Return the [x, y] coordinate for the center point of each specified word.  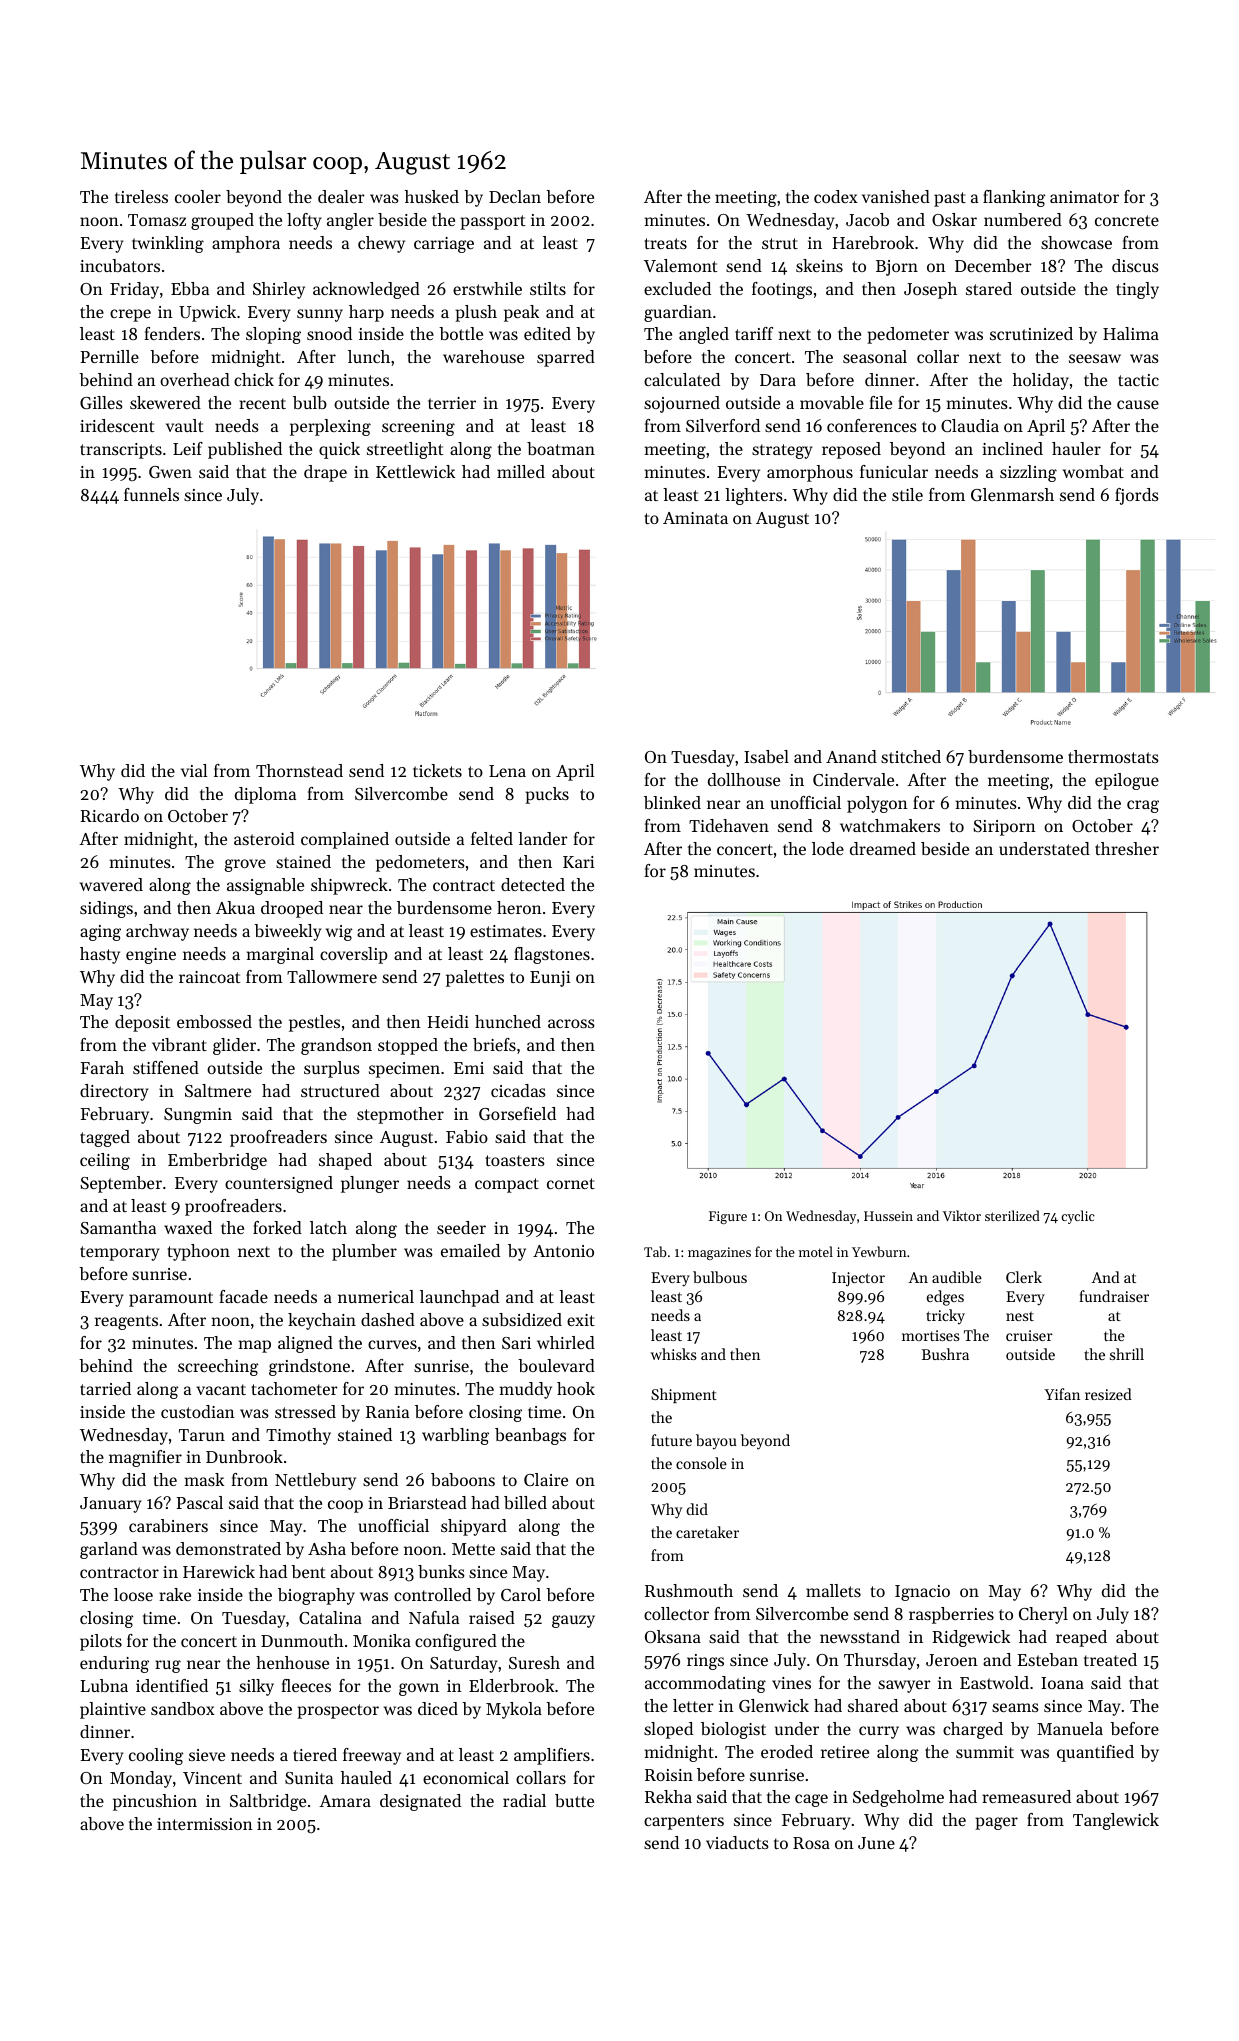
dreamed [883, 848]
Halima [1131, 333]
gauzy [573, 1621]
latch [328, 1227]
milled [521, 471]
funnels [151, 494]
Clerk [1024, 1277]
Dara [778, 380]
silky [256, 1687]
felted [492, 838]
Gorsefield [517, 1113]
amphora [246, 244]
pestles [314, 1023]
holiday [1041, 381]
